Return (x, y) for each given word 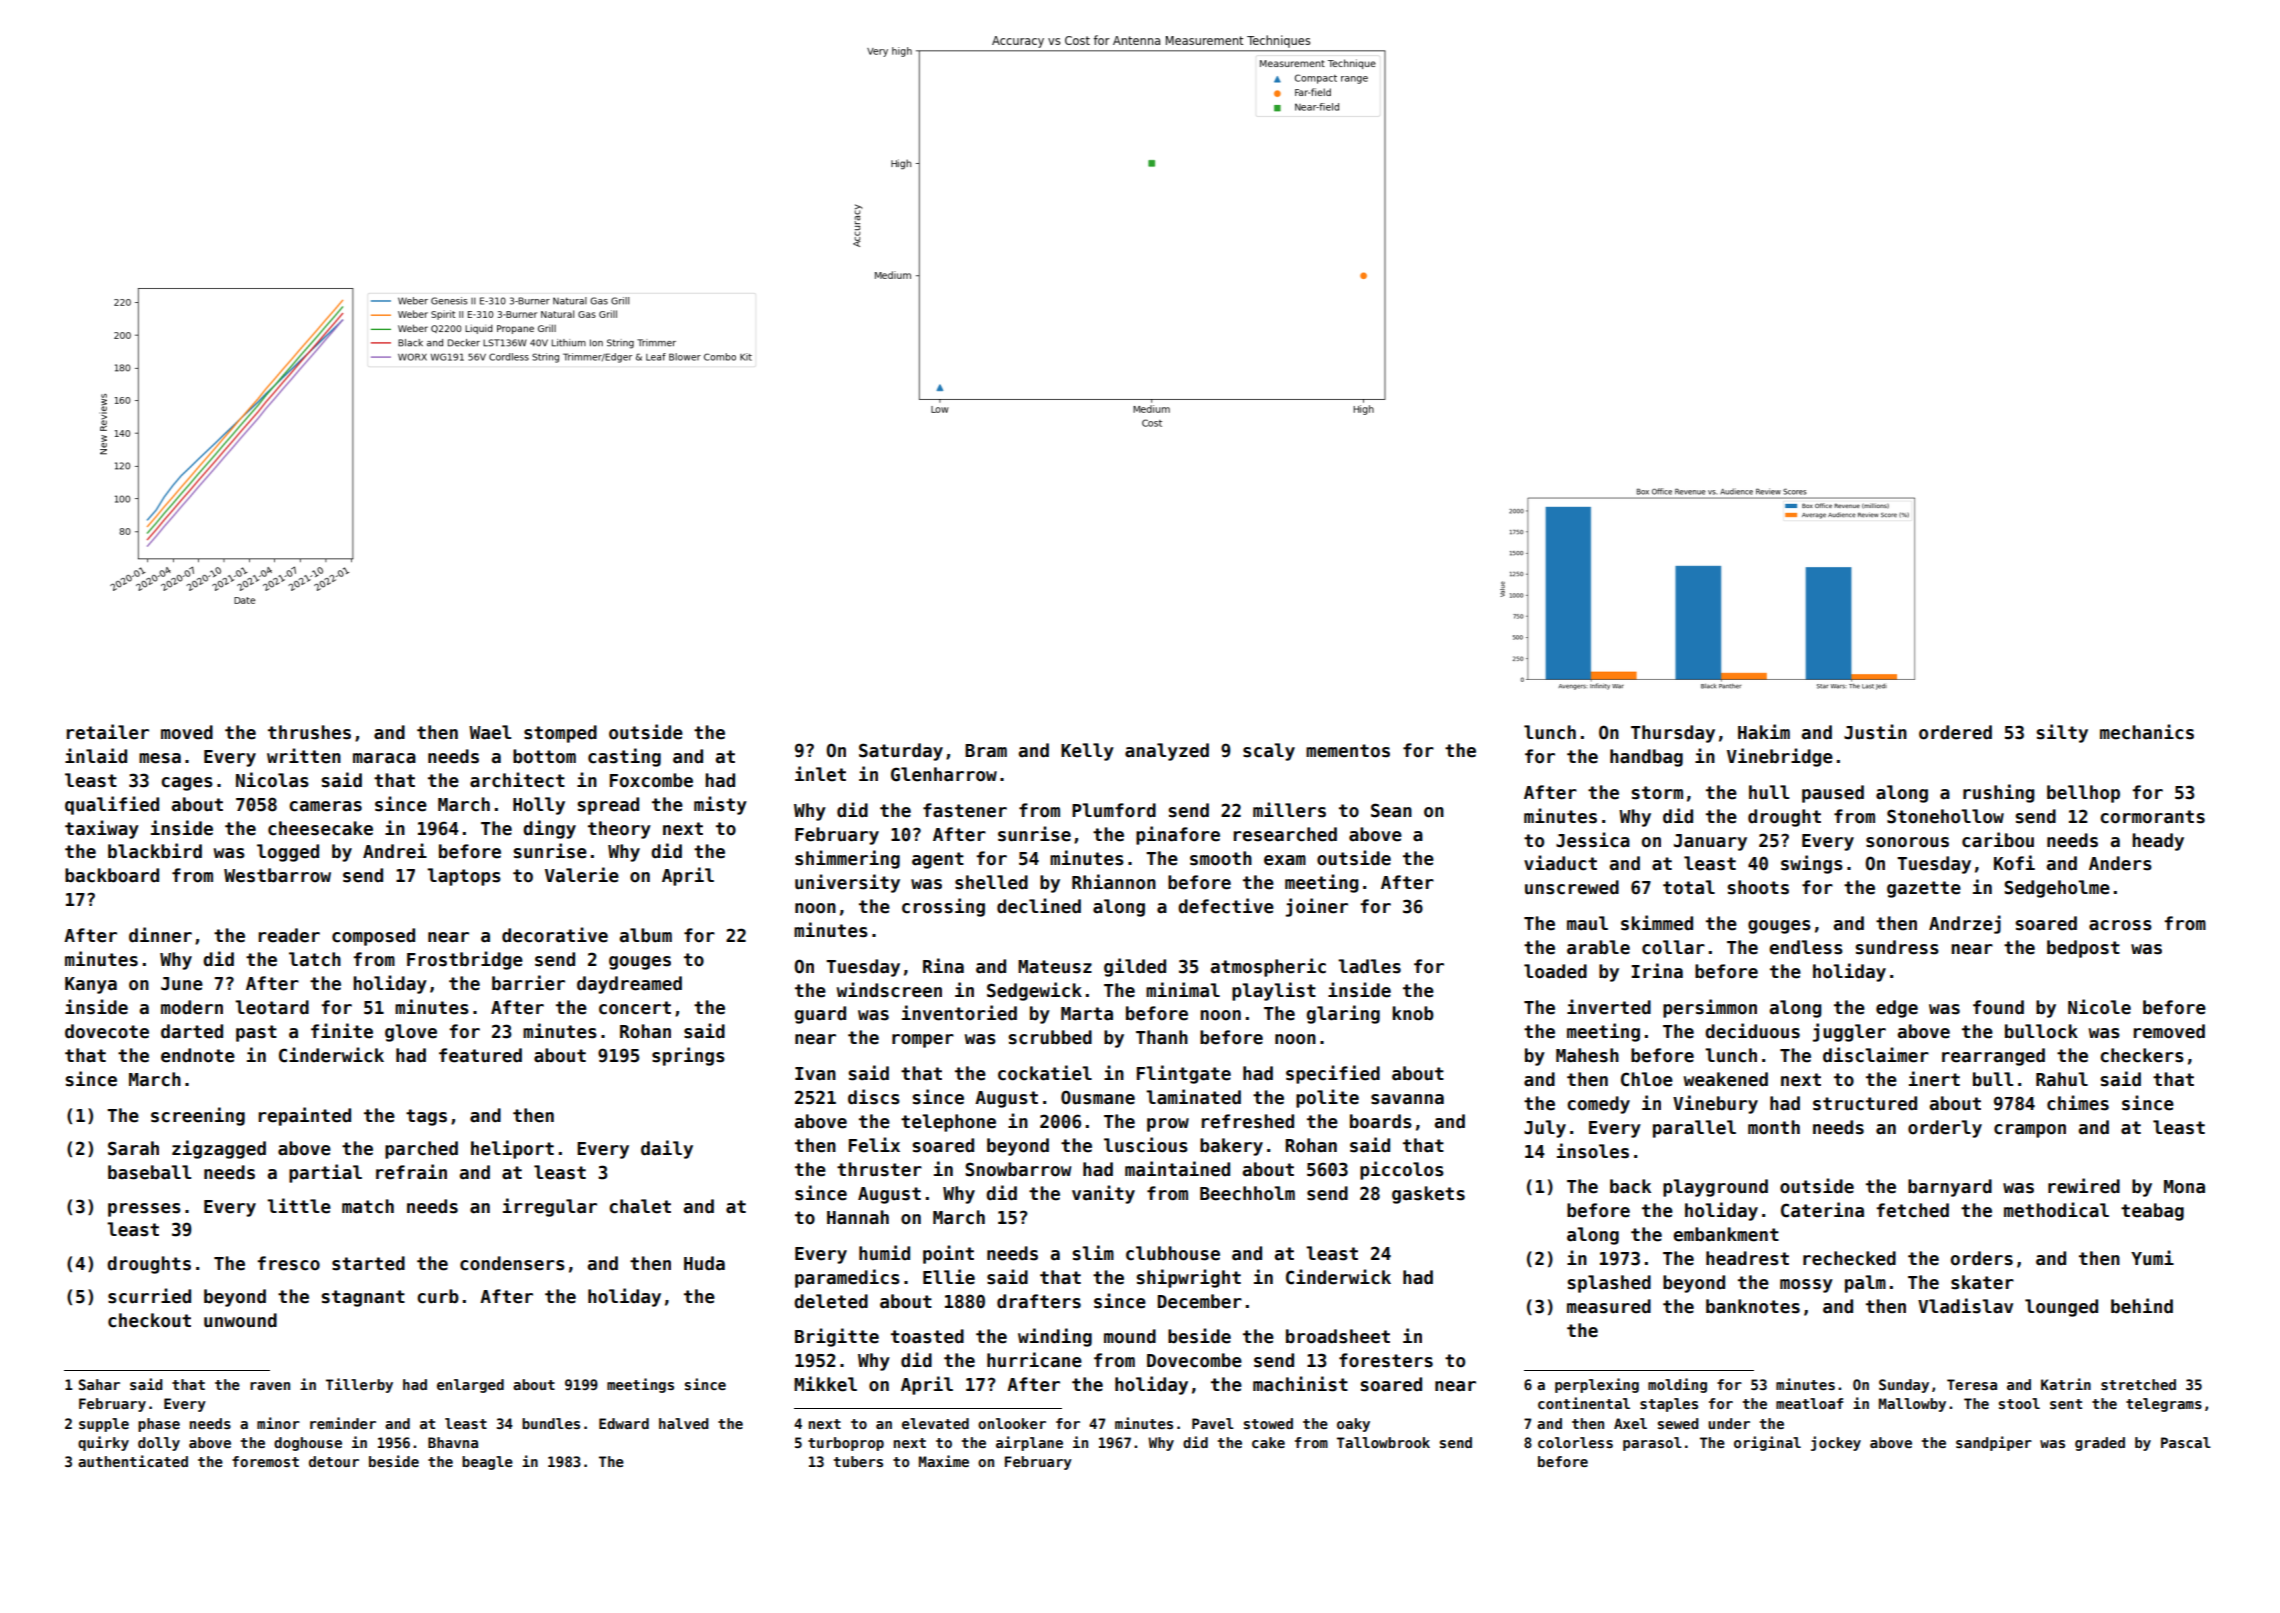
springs (688, 1056)
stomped (560, 734)
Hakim (1764, 732)
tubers (858, 1461)
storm (1657, 793)
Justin (1875, 732)
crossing (943, 907)
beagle (487, 1463)
